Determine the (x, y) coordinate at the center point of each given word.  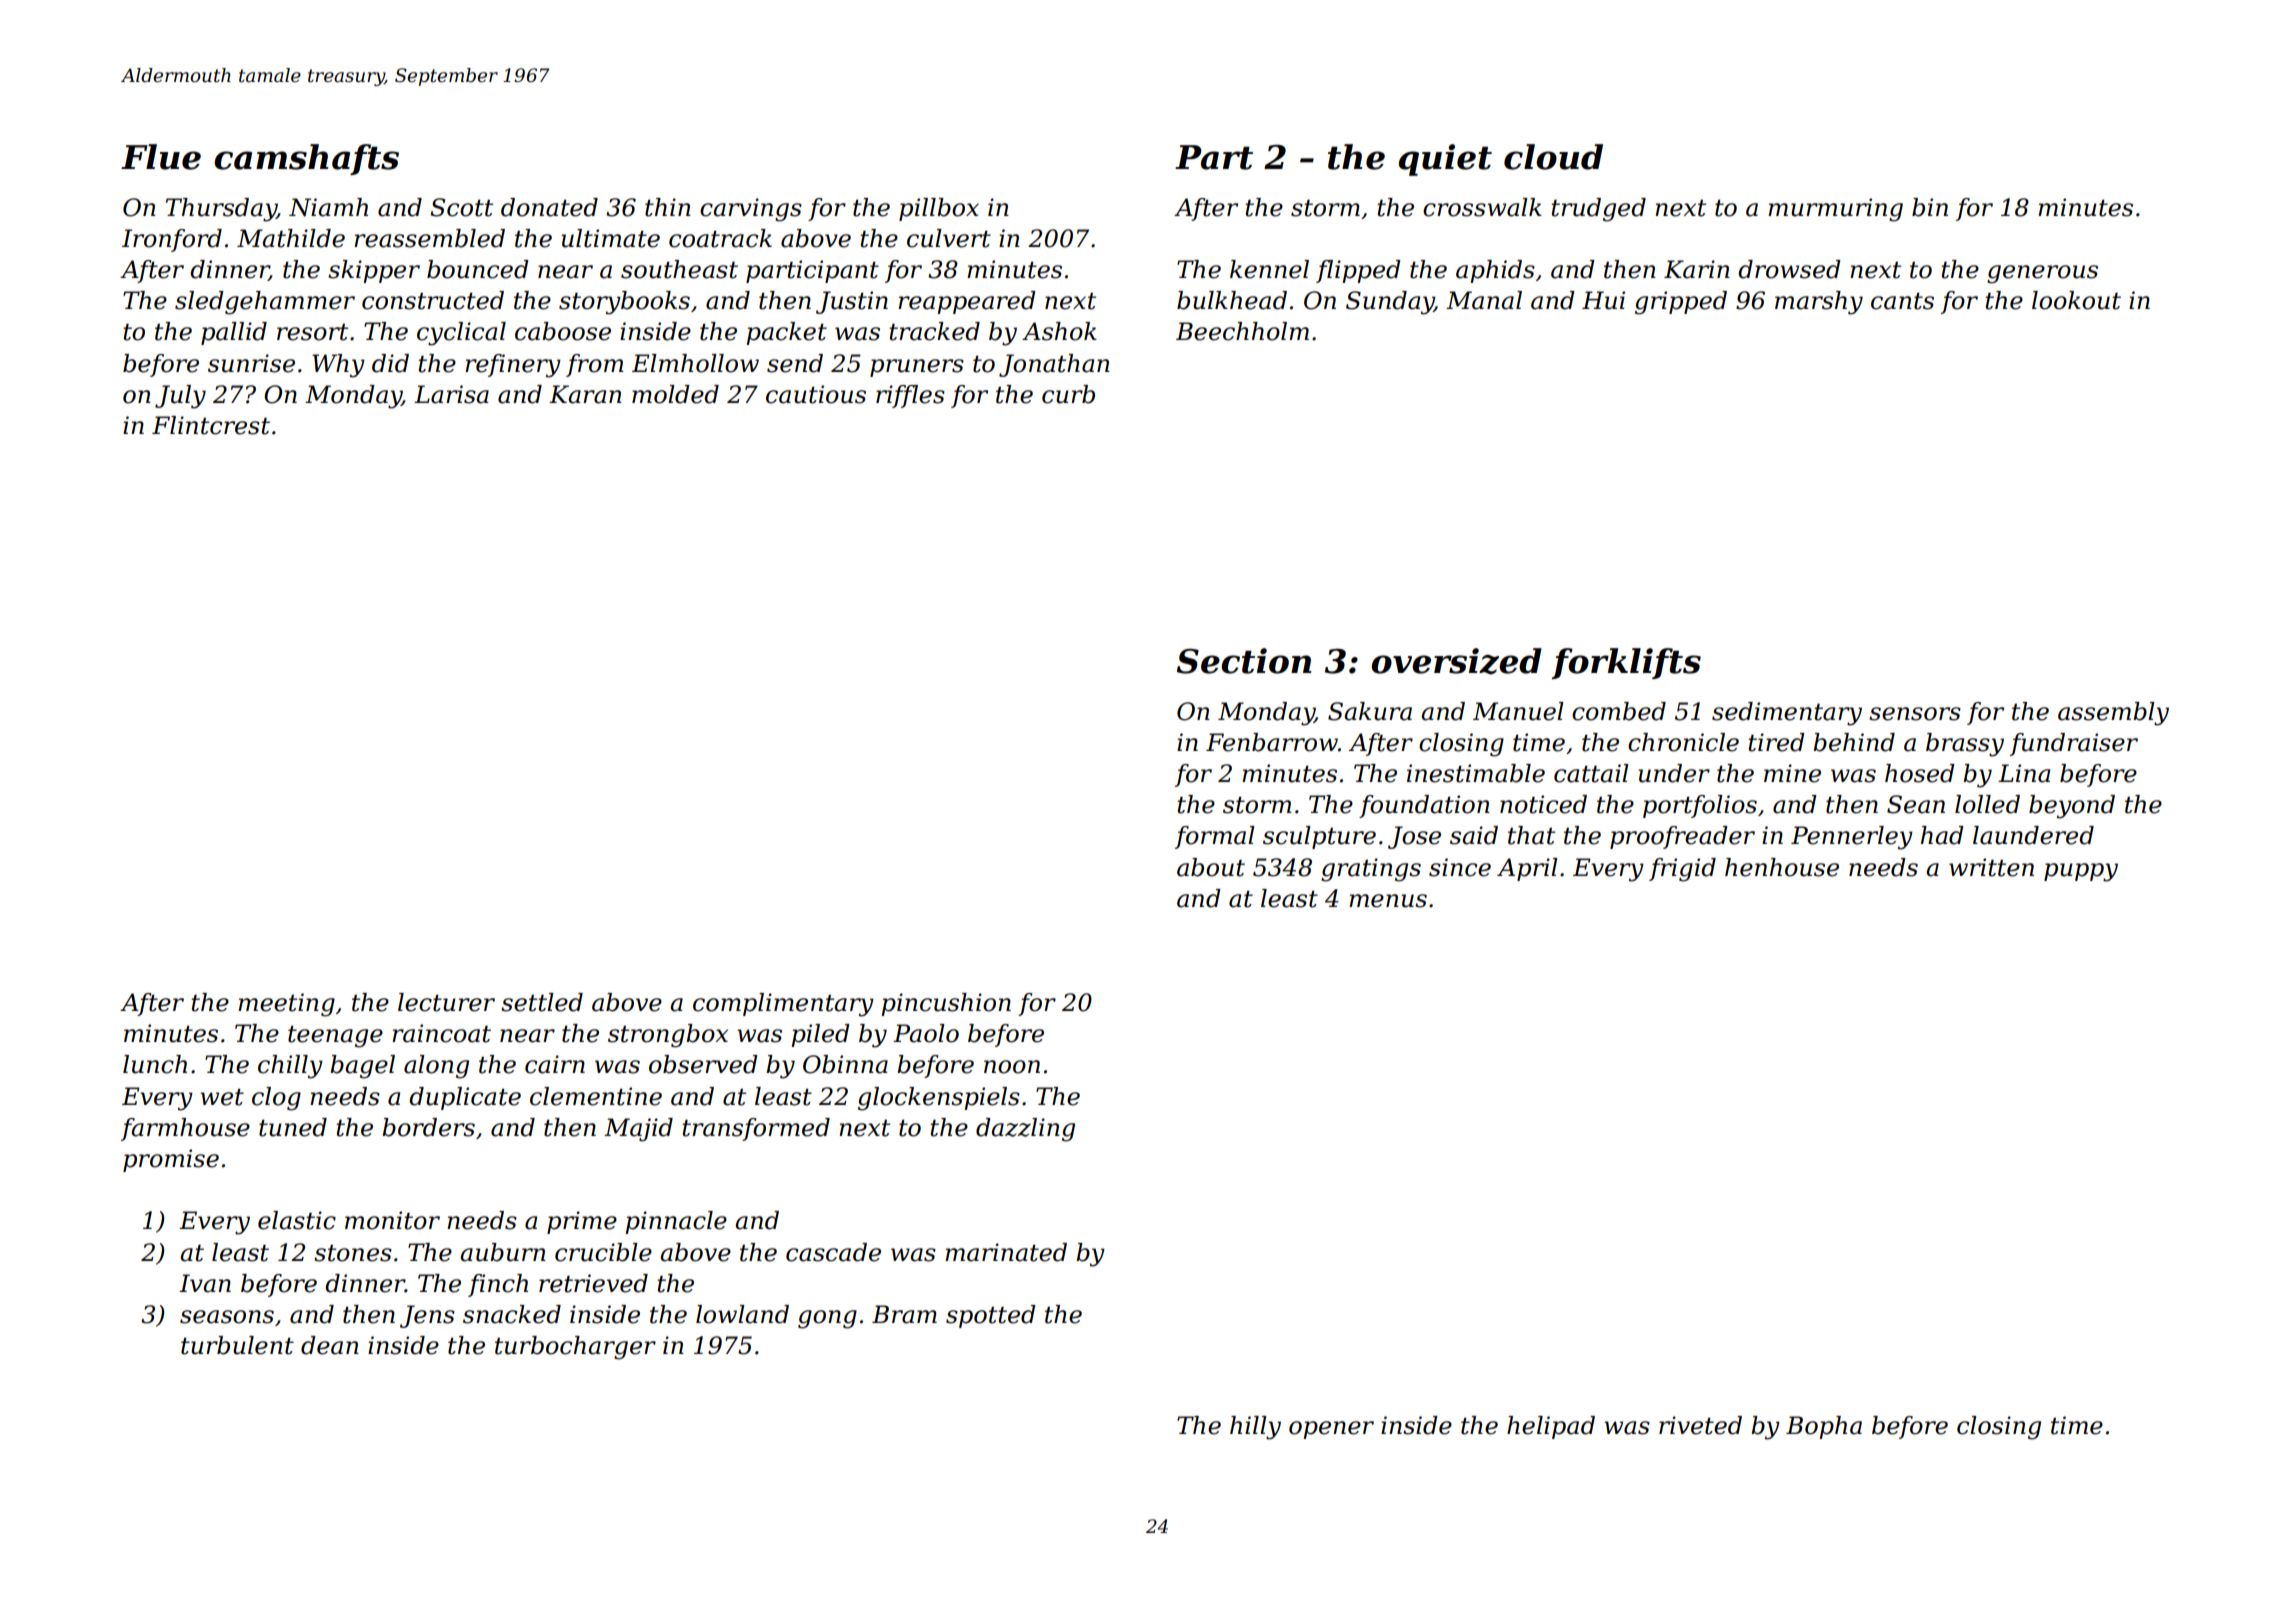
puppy (2081, 872)
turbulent (237, 1345)
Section (1244, 661)
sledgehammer (265, 303)
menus (1388, 901)
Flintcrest (211, 425)
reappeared (967, 302)
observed (703, 1064)
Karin (1697, 269)
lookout (2076, 300)
